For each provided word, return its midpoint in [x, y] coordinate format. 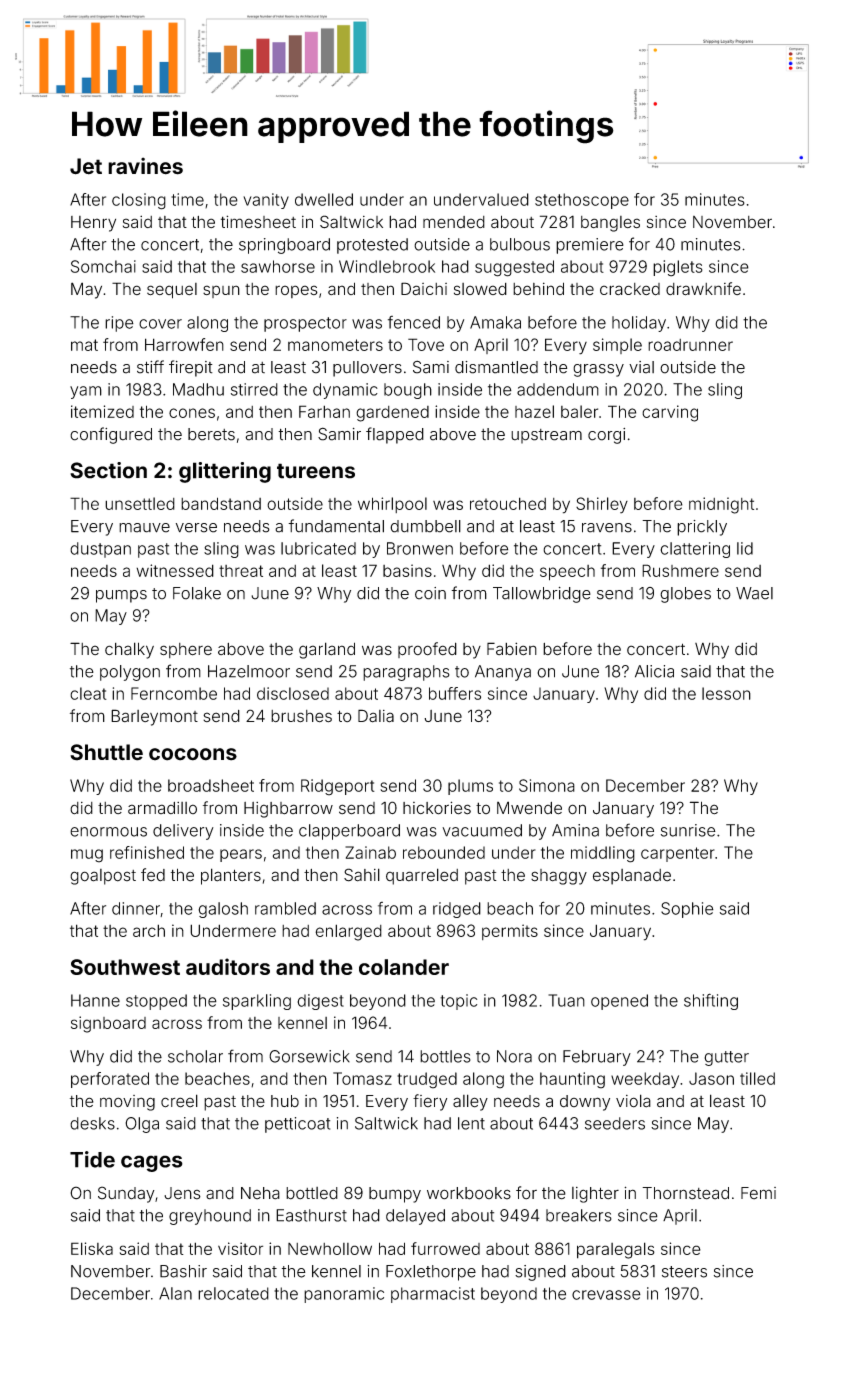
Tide [92, 1159]
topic [458, 1002]
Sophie [687, 910]
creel [179, 1101]
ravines [145, 166]
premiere [590, 246]
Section [108, 470]
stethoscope [582, 201]
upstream [546, 436]
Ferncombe [174, 693]
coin [430, 593]
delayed [415, 1217]
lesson [726, 693]
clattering [695, 550]
